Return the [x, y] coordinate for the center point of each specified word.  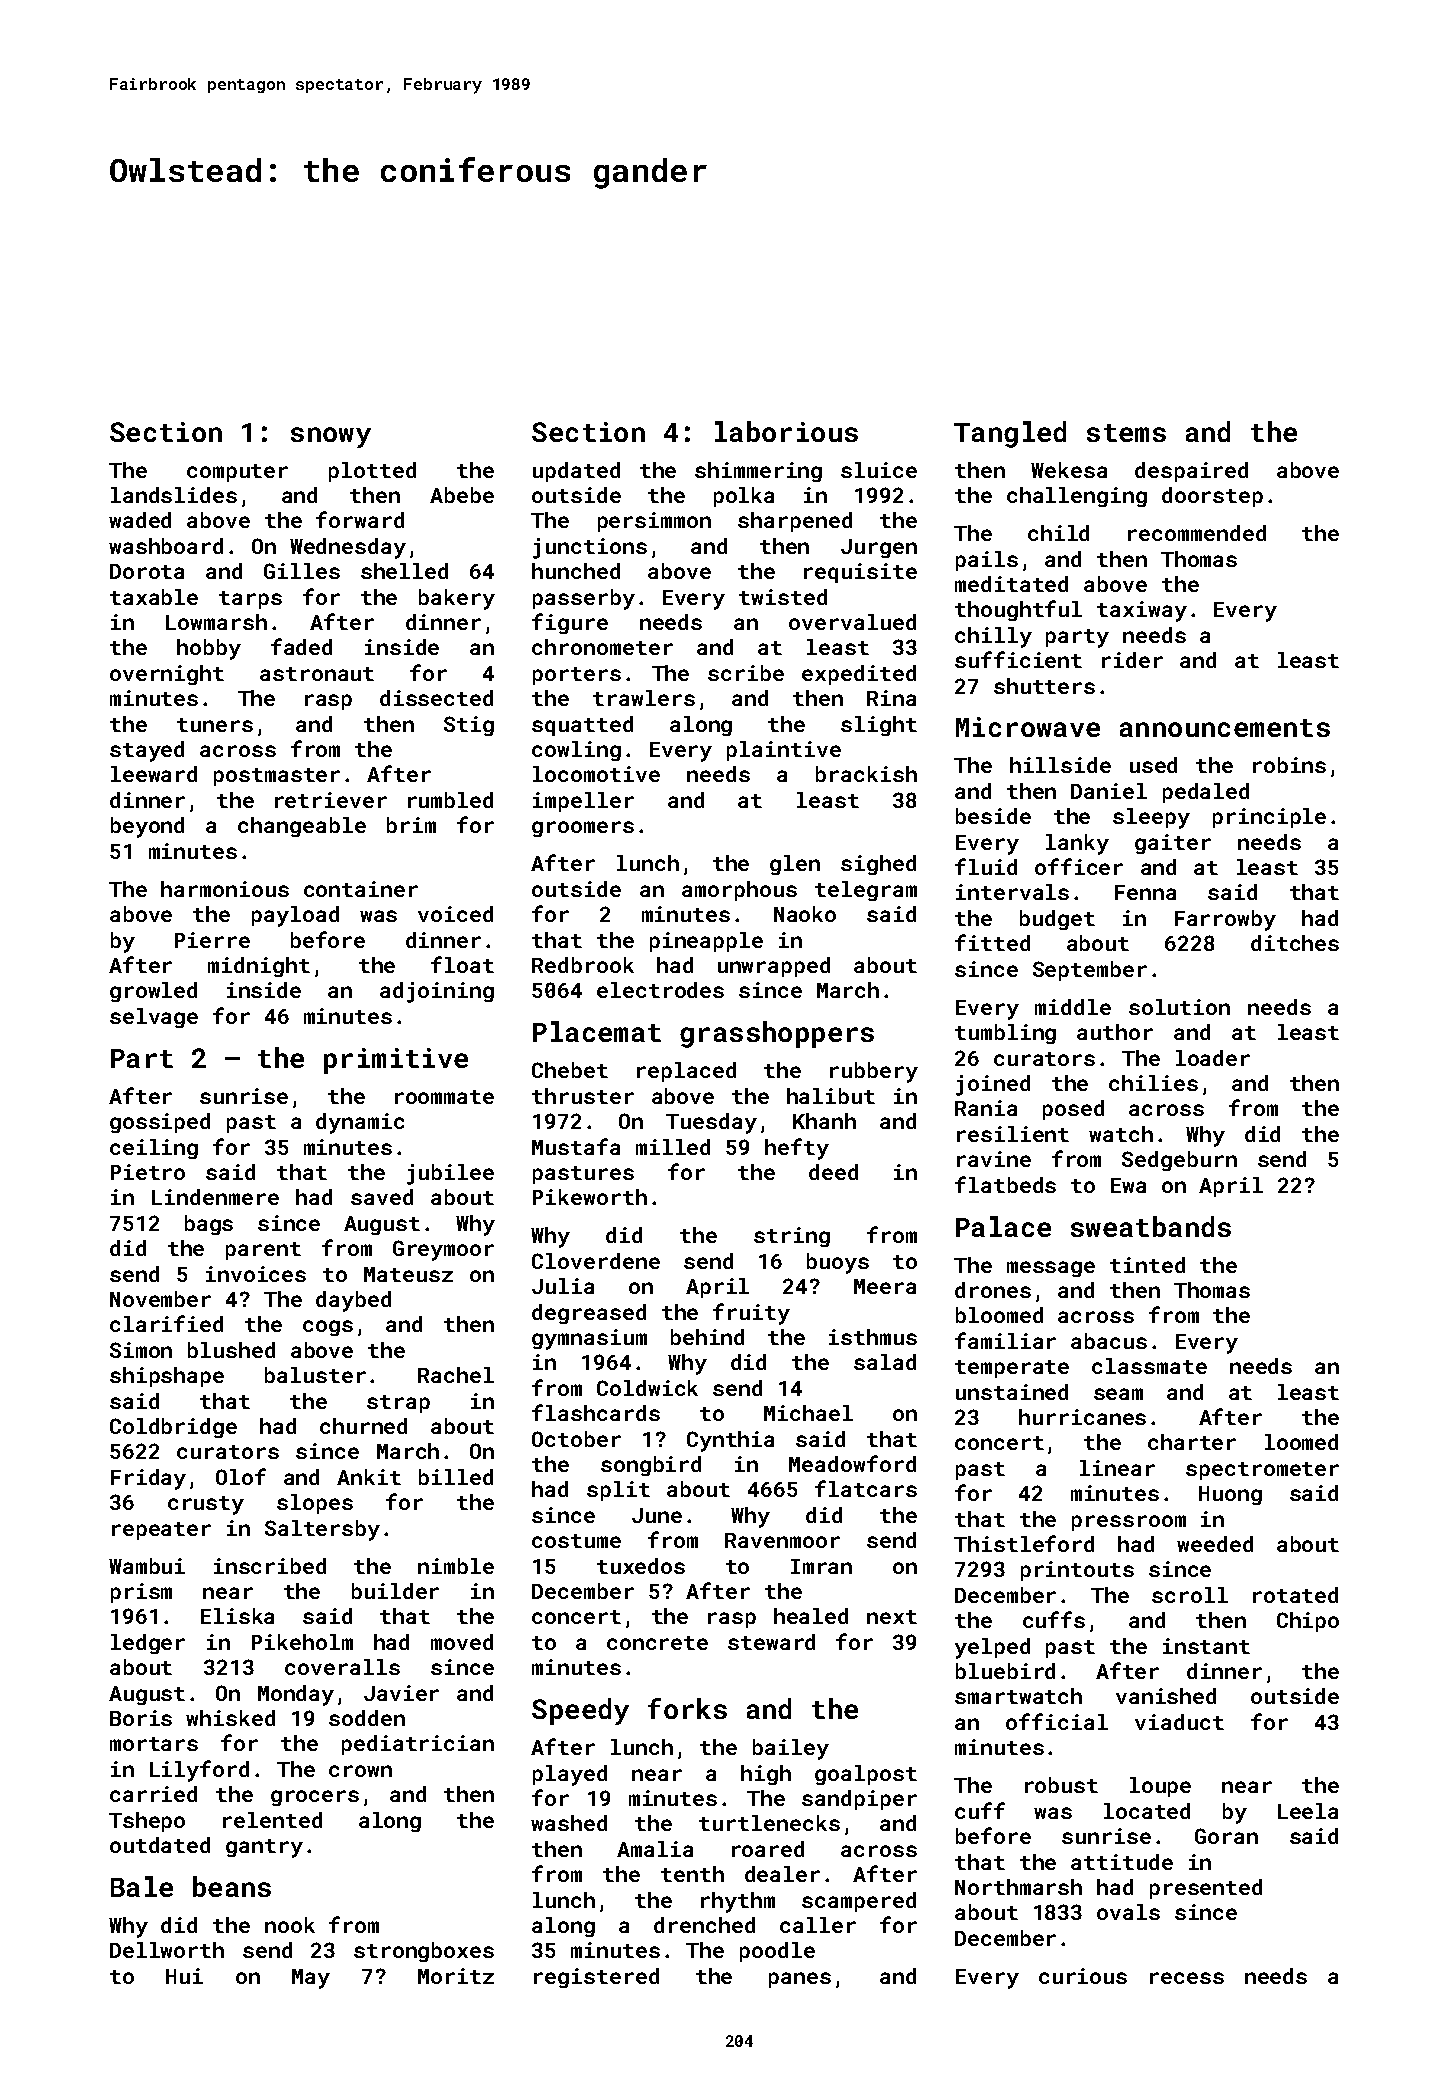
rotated [1295, 1595]
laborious [786, 431]
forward [360, 519]
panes [800, 1980]
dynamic [360, 1123]
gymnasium [589, 1339]
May [311, 1979]
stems [1126, 433]
